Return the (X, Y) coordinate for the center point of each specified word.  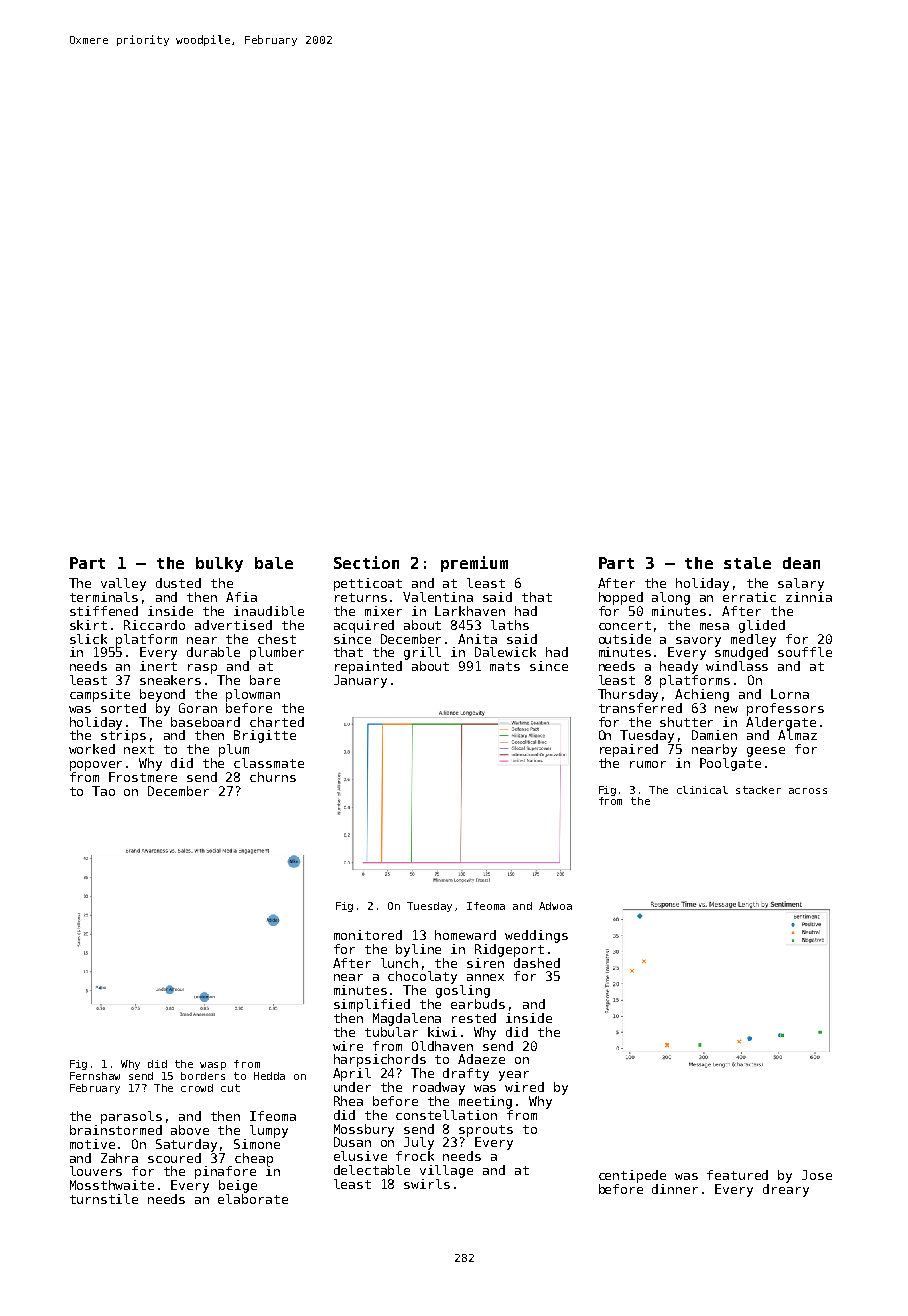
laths (510, 625)
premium (474, 564)
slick (88, 639)
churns (273, 777)
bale (274, 563)
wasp (213, 1066)
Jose (817, 1175)
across (808, 791)
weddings (536, 936)
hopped (621, 598)
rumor (648, 764)
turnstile (104, 1199)
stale (747, 563)
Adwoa (555, 906)
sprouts (486, 1131)
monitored (368, 935)
